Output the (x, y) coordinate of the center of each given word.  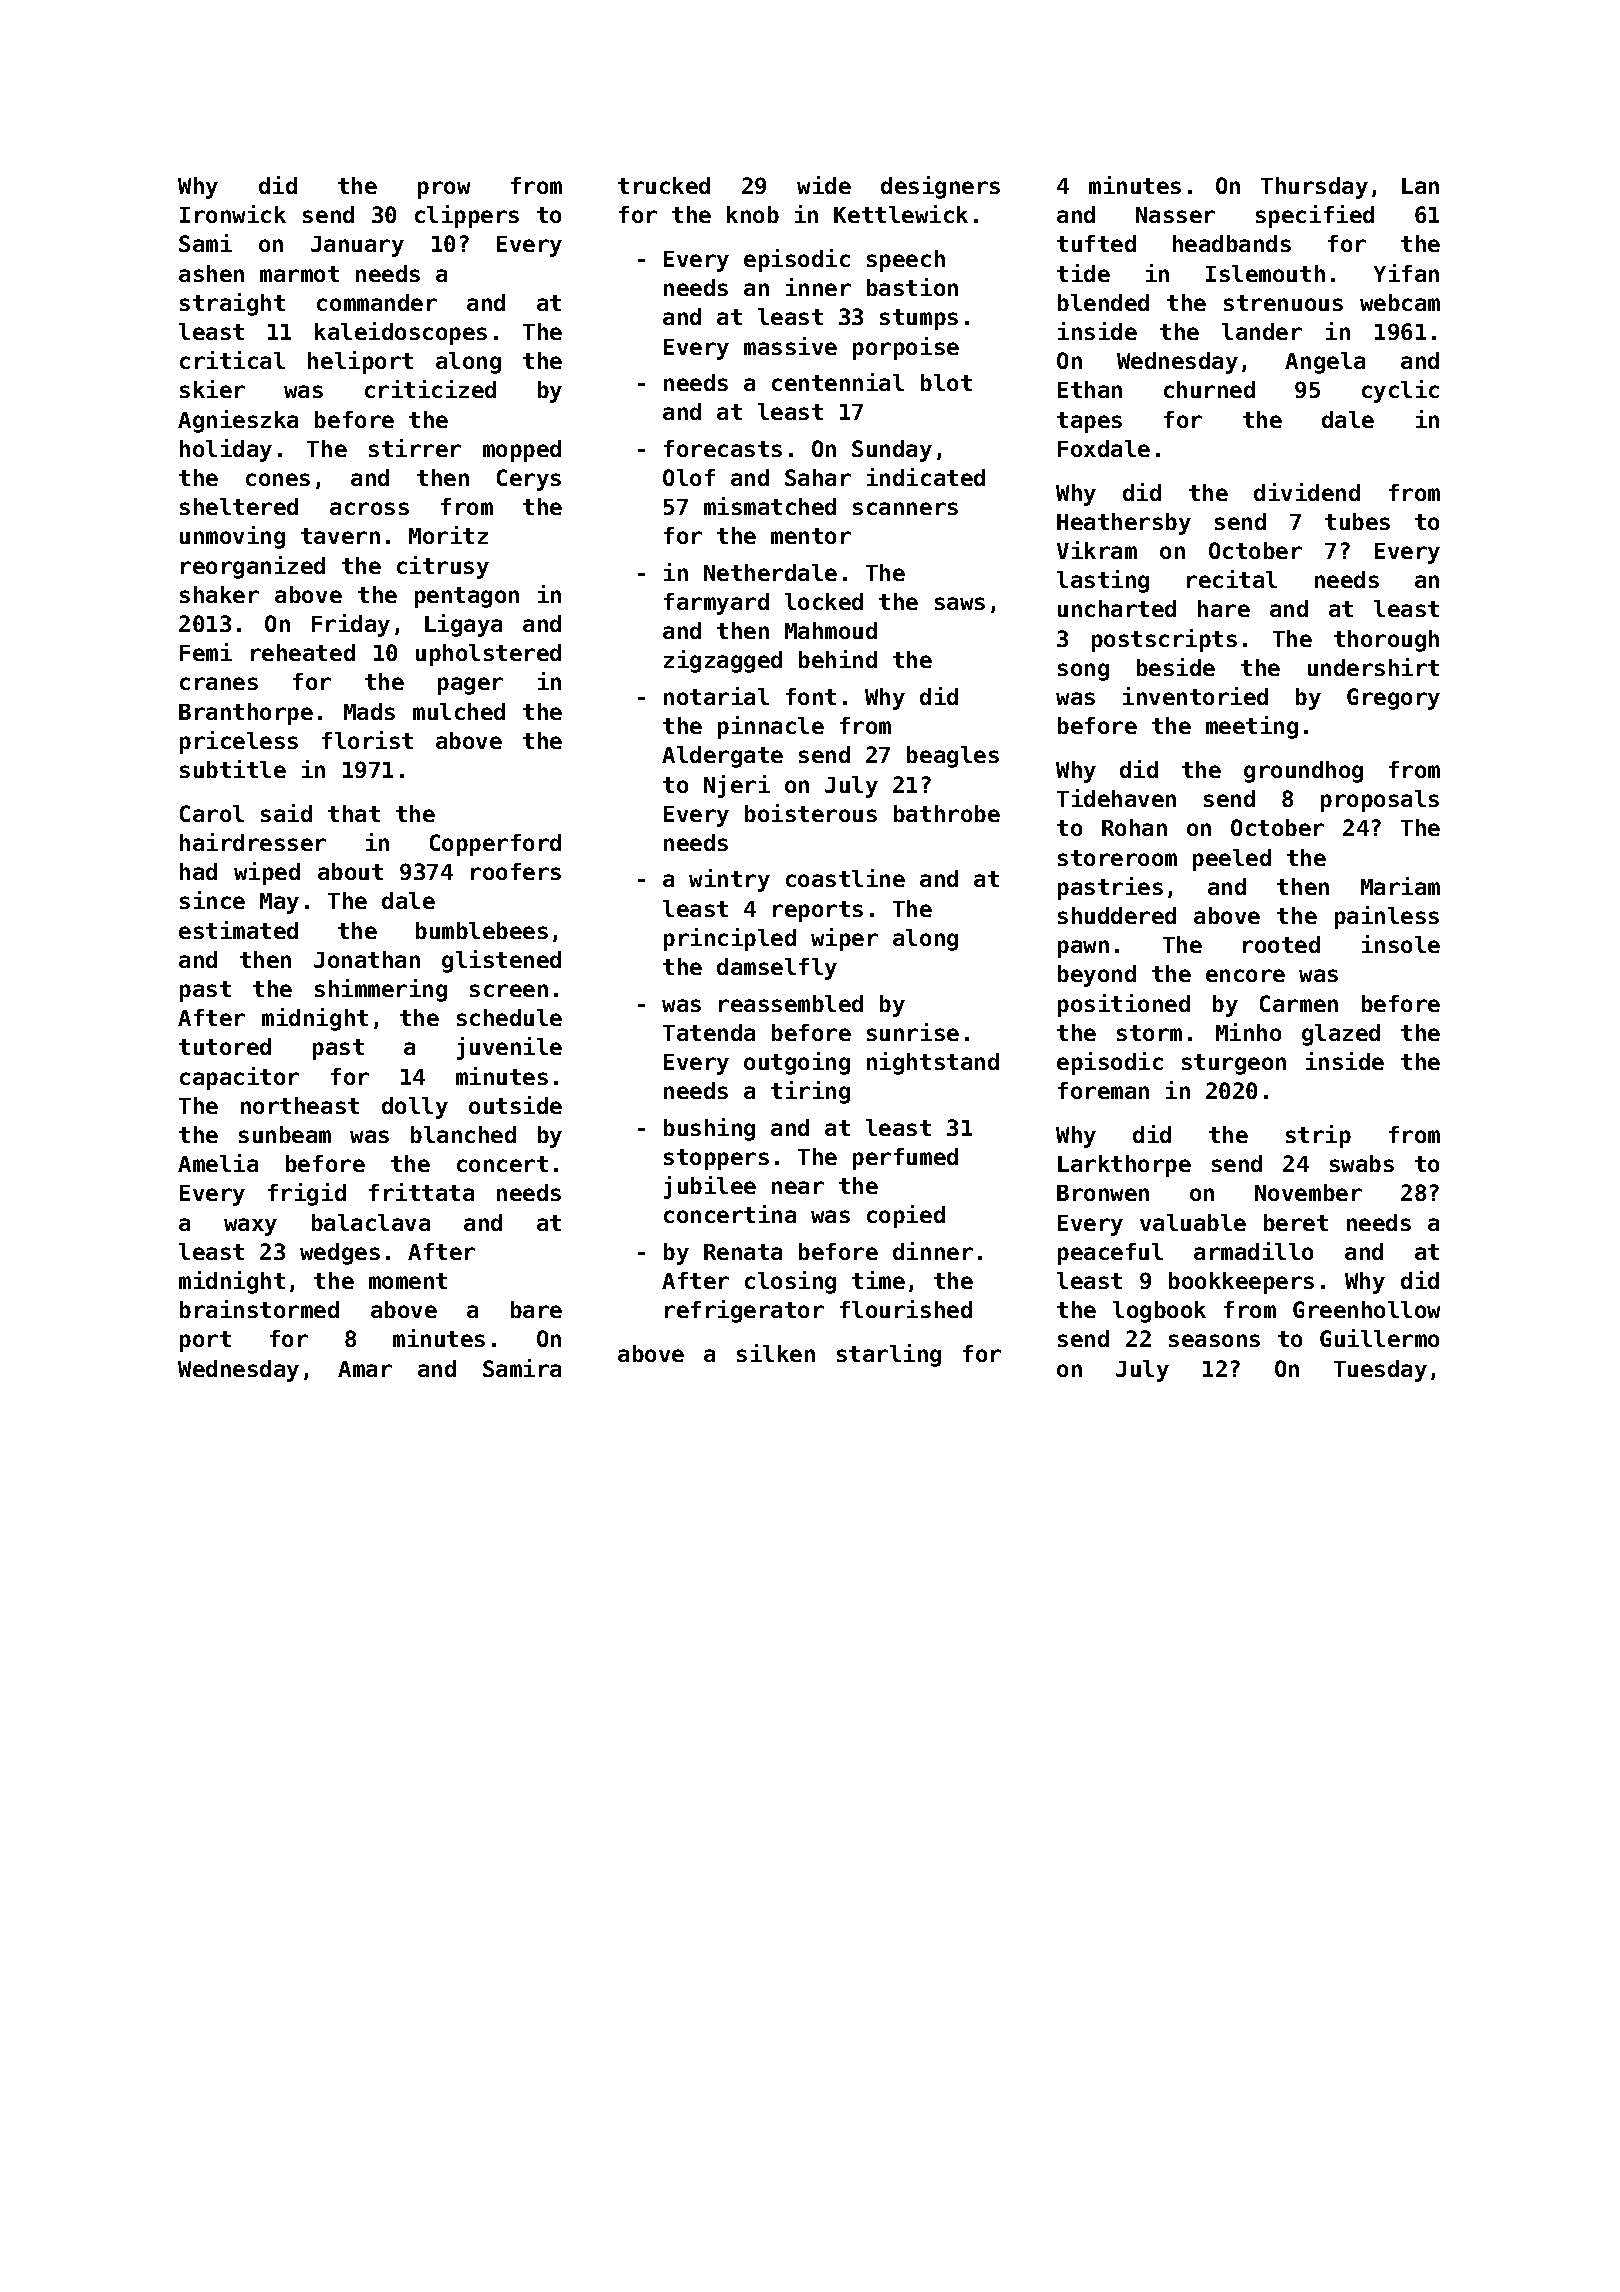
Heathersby (1124, 524)
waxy (250, 1227)
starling (889, 1355)
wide (824, 185)
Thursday (1314, 188)
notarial (716, 696)
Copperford (495, 845)
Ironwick (233, 214)
